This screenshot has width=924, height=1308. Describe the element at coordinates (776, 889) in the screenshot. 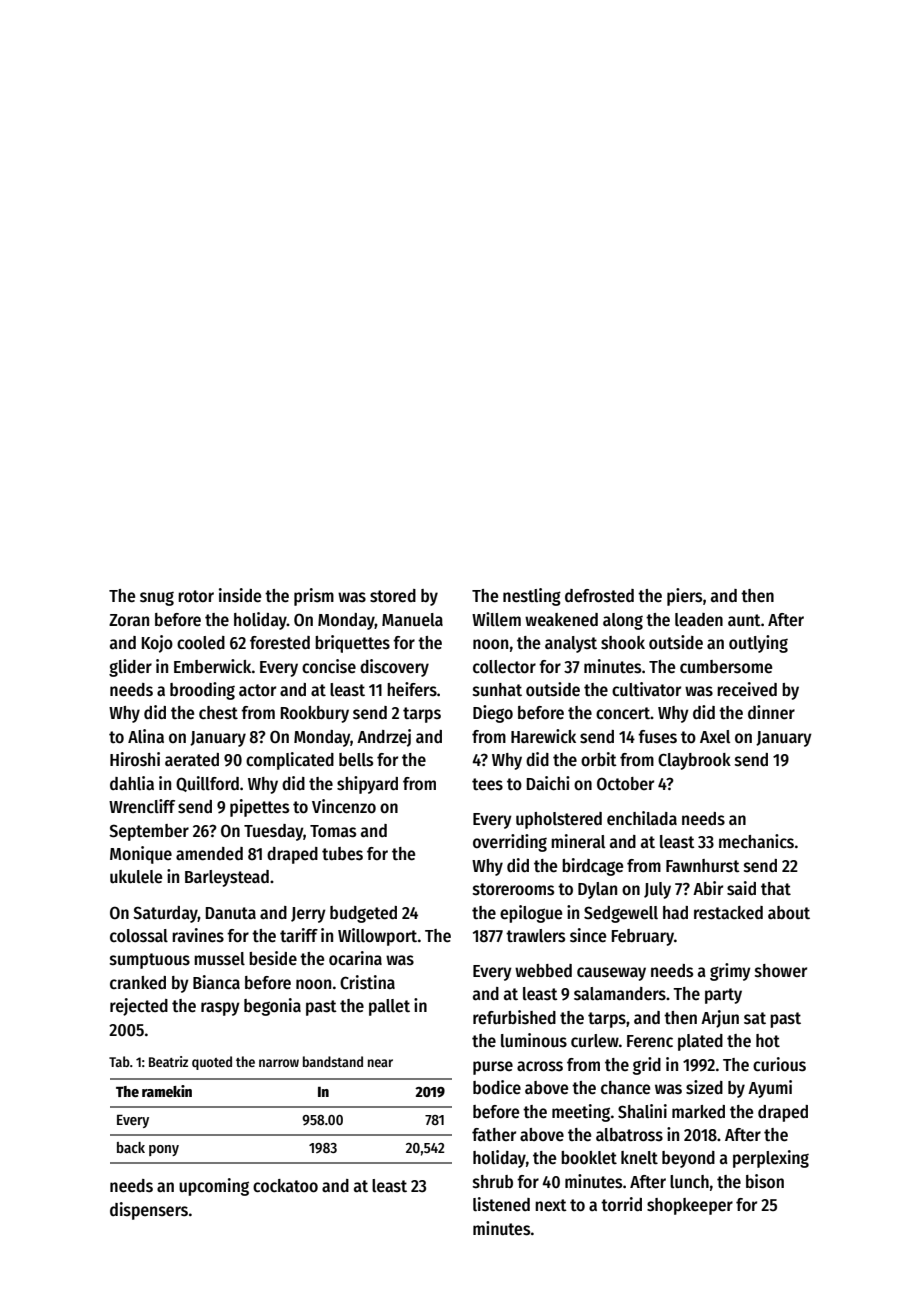

I see `that` at that location.
